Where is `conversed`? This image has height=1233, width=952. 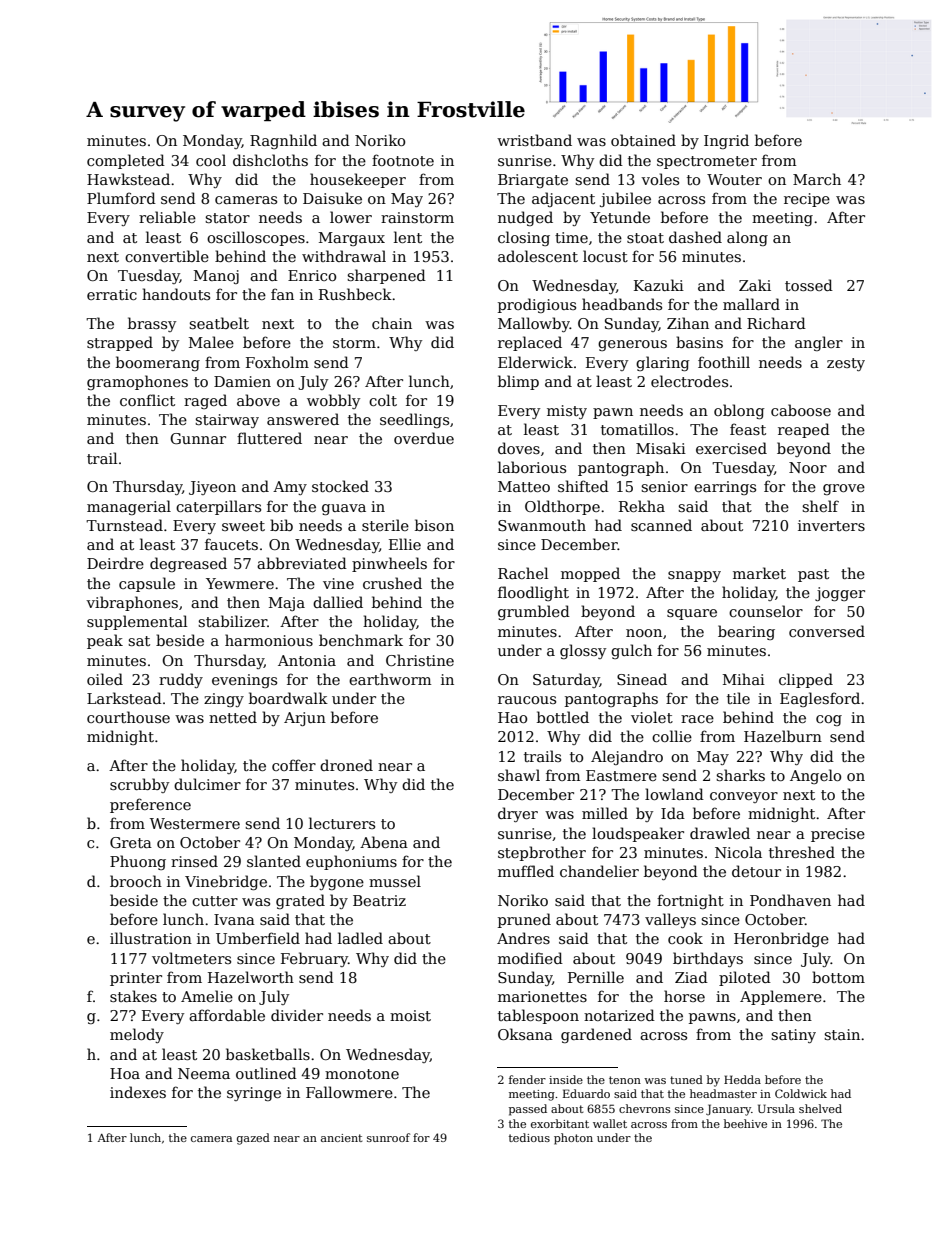 conversed is located at coordinates (827, 631).
